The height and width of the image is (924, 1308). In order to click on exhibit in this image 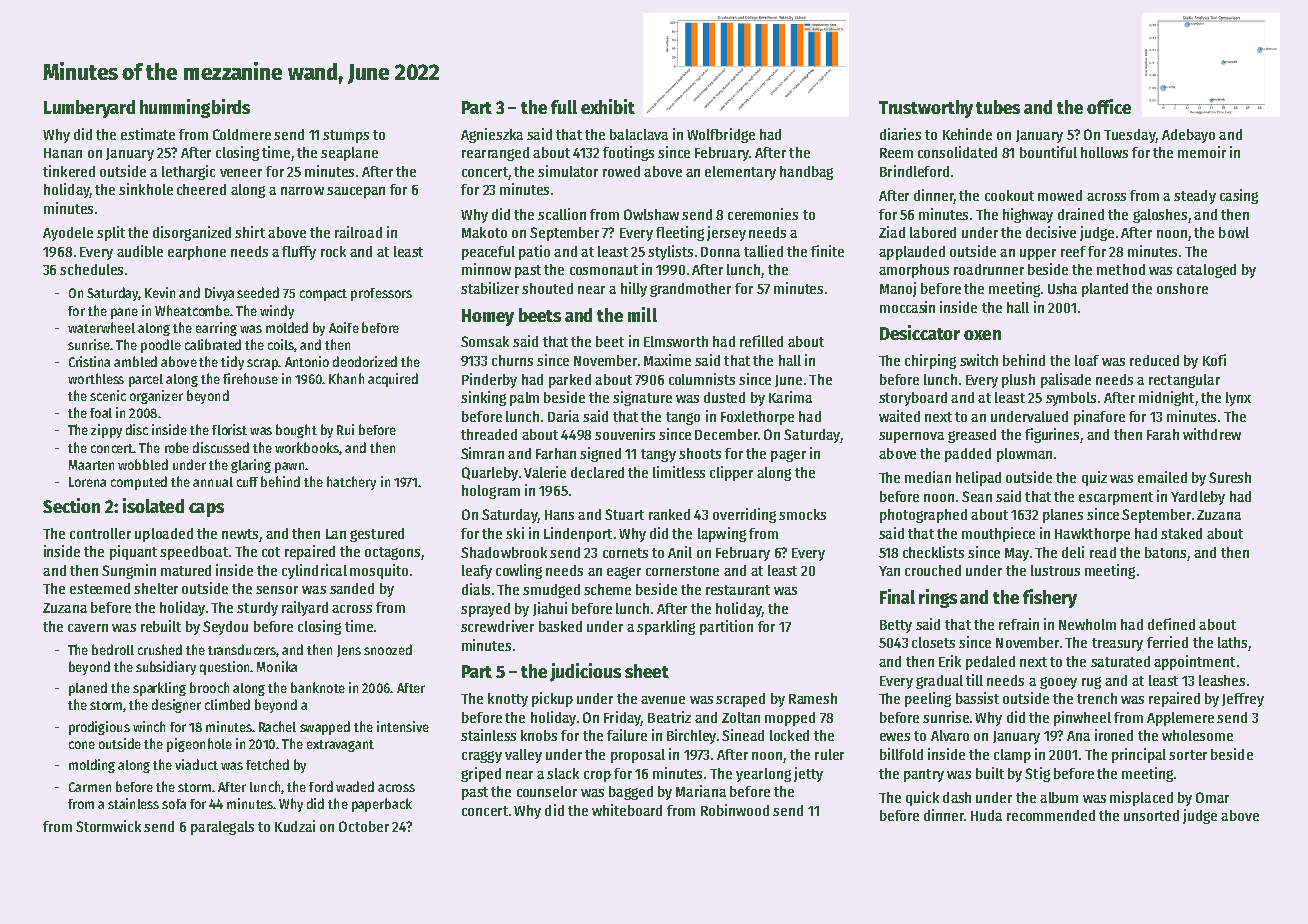, I will do `click(608, 106)`.
